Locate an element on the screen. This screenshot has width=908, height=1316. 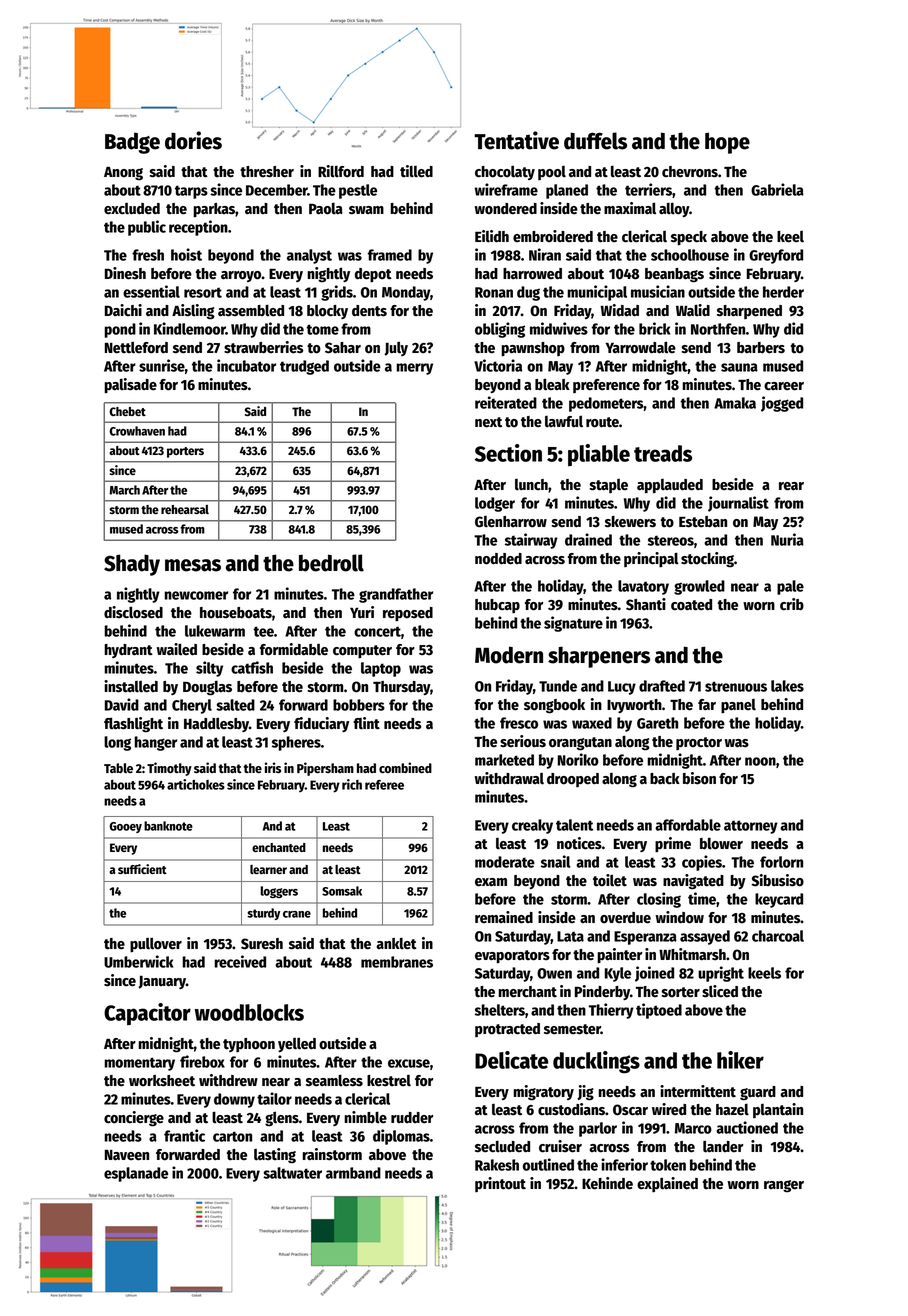
tarps is located at coordinates (191, 192).
